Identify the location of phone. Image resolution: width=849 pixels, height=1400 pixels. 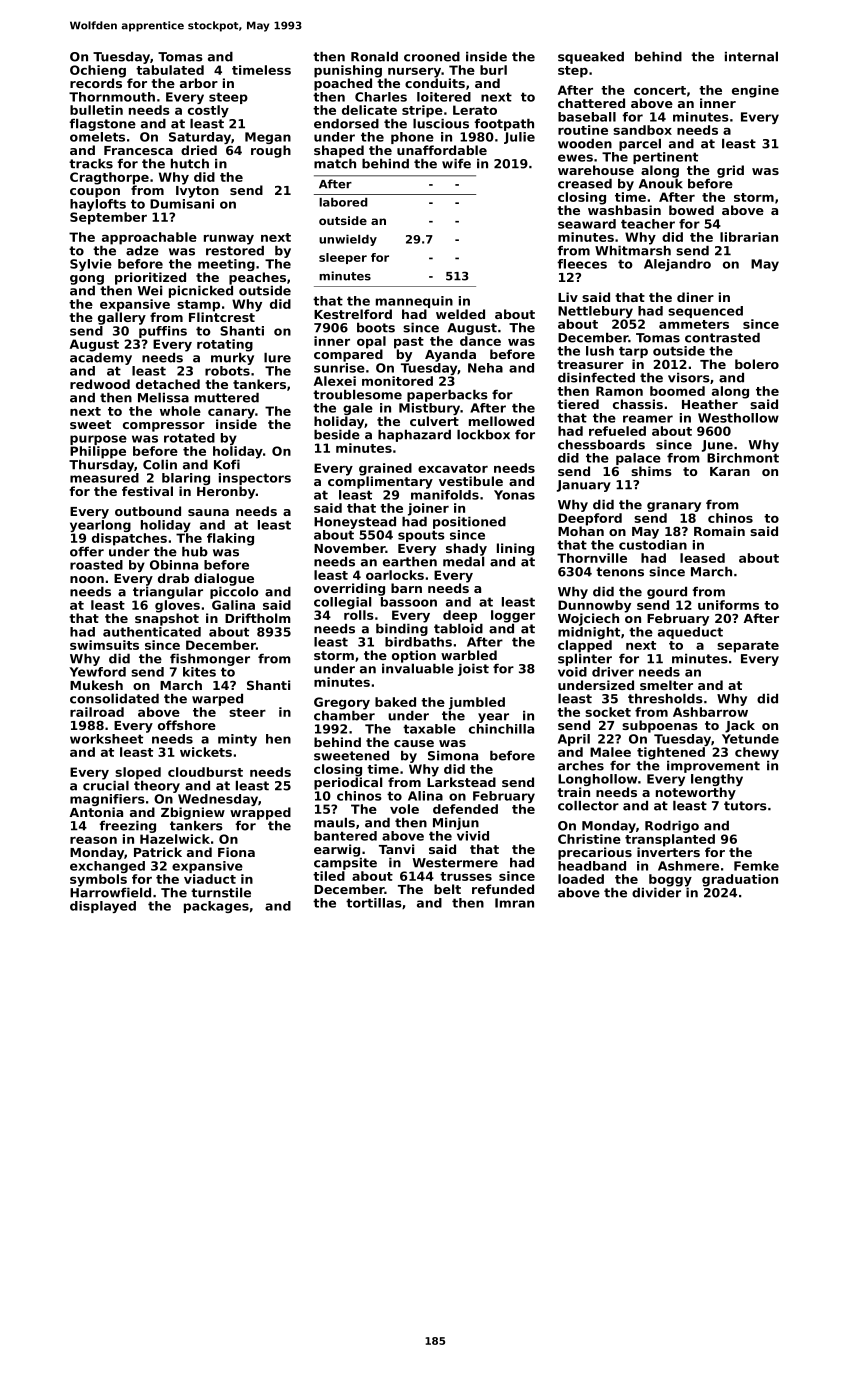
(412, 138).
